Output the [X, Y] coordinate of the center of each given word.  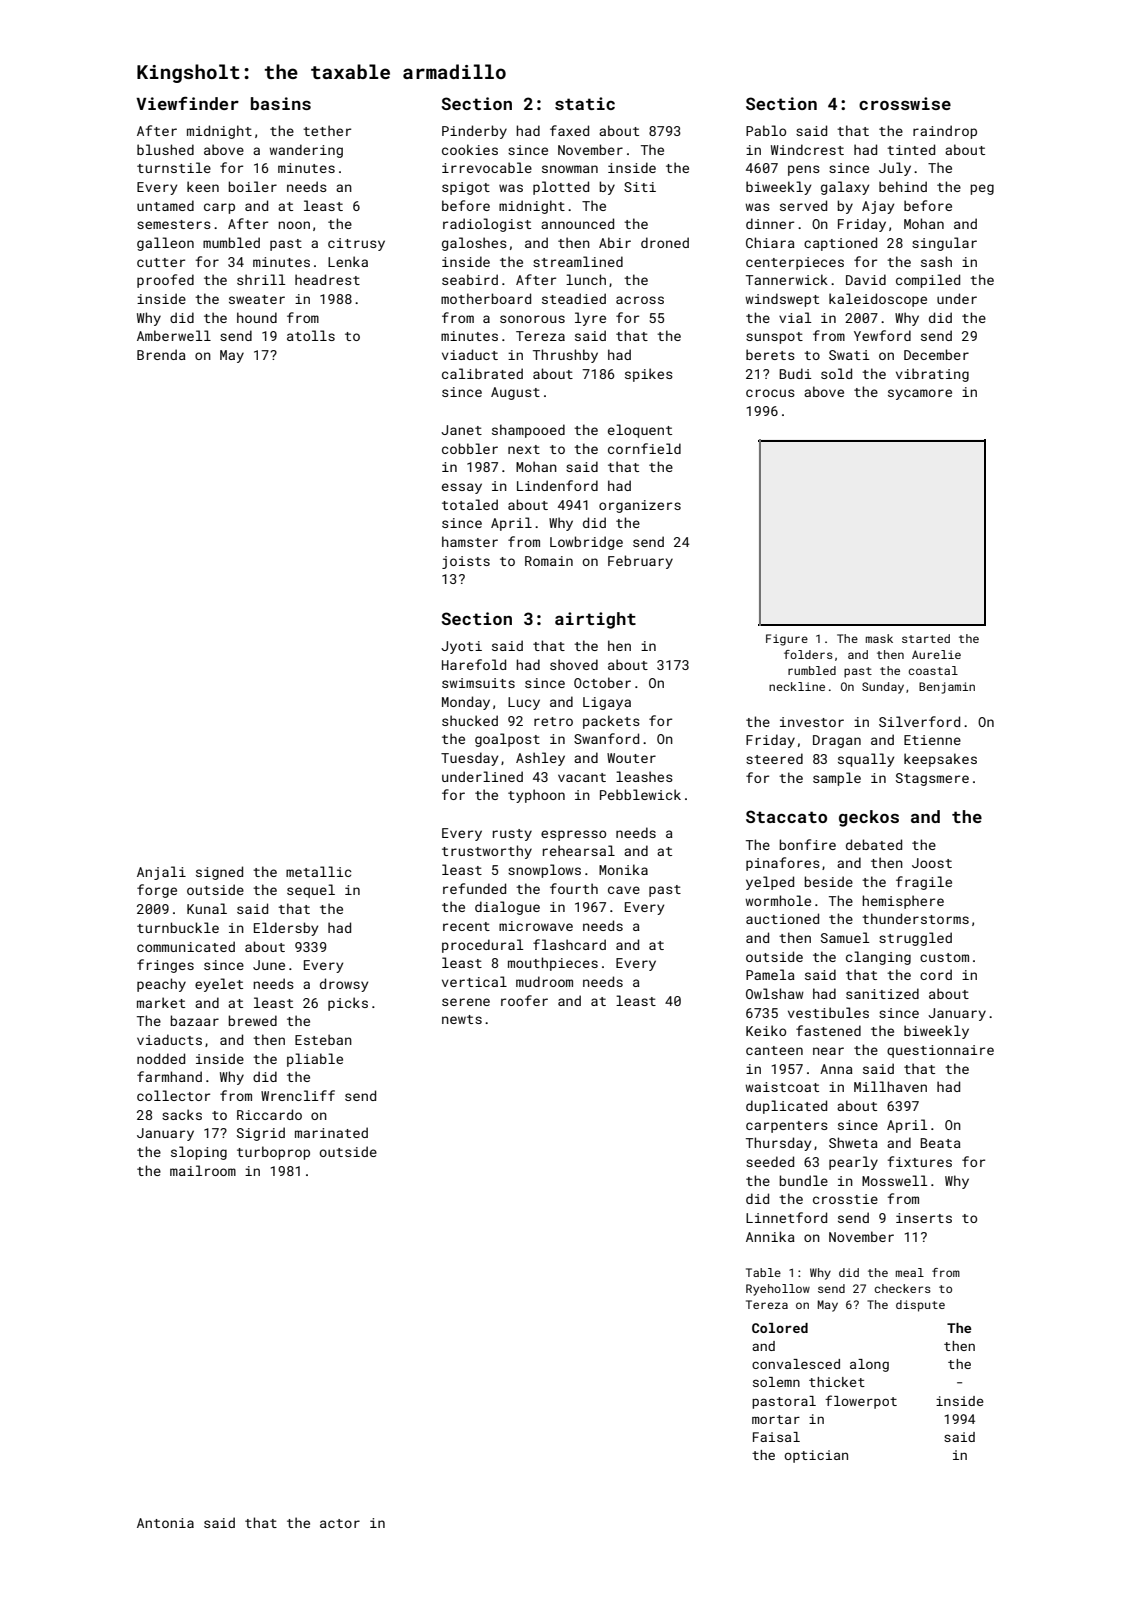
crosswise [905, 103]
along [869, 1365]
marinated [331, 1132]
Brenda [161, 354]
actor [340, 1523]
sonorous [532, 319]
